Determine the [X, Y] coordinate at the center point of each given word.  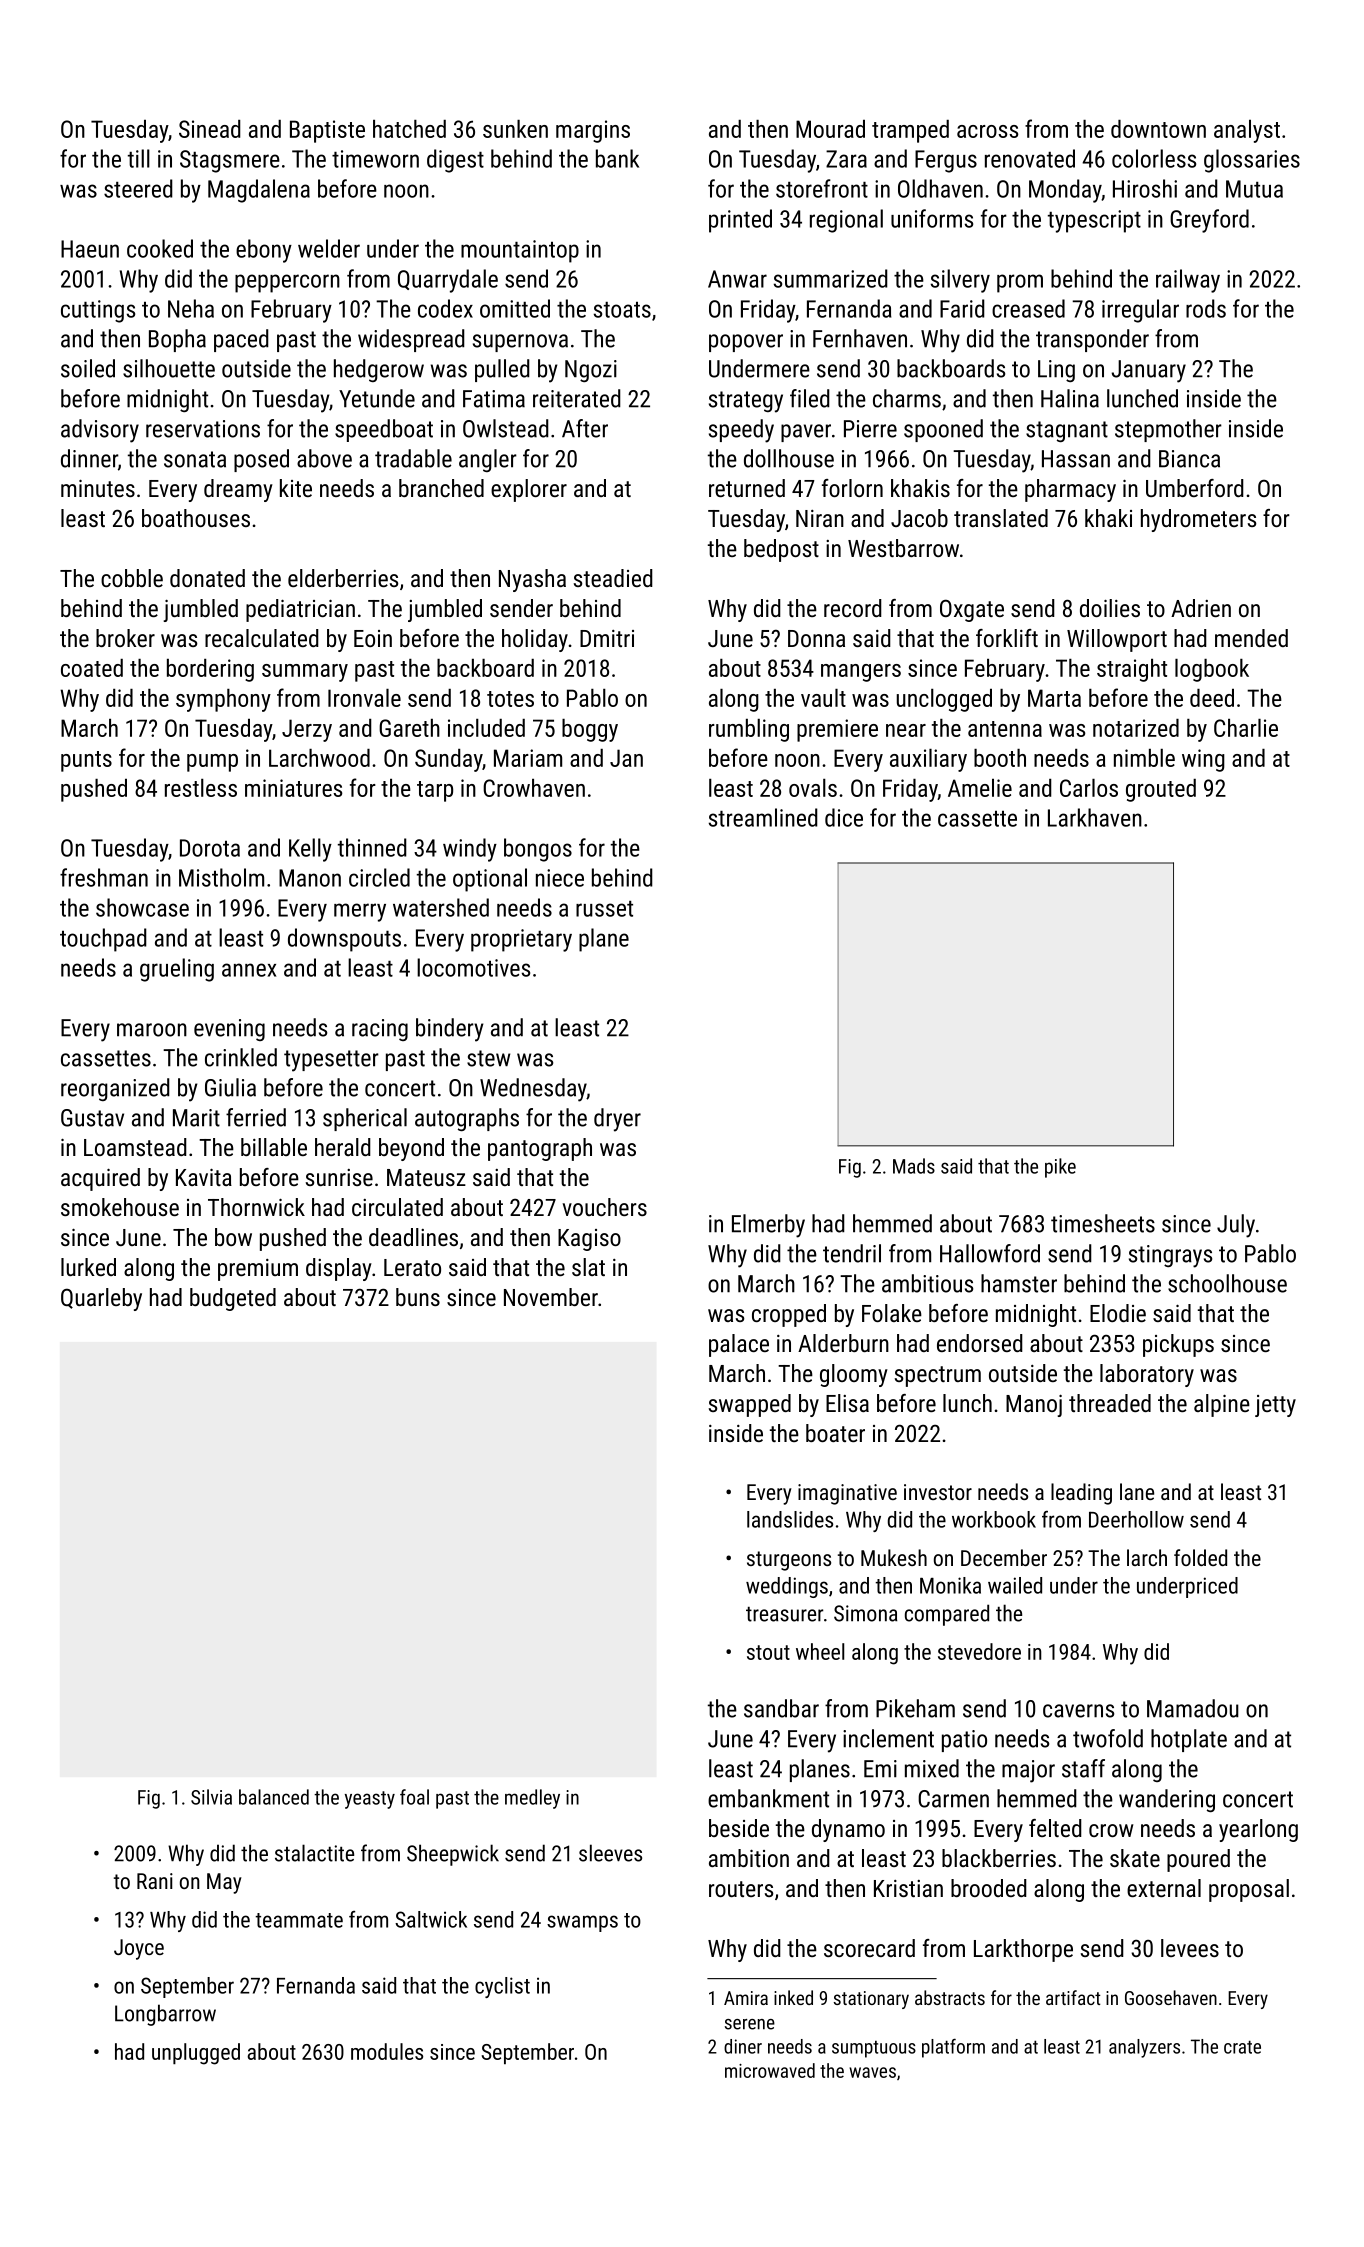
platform [953, 2048]
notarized [1136, 728]
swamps [582, 1923]
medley [532, 1799]
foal [414, 1797]
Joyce [139, 1949]
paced [241, 340]
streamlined [763, 817]
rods [1206, 308]
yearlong [1258, 1830]
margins [593, 131]
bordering [210, 670]
